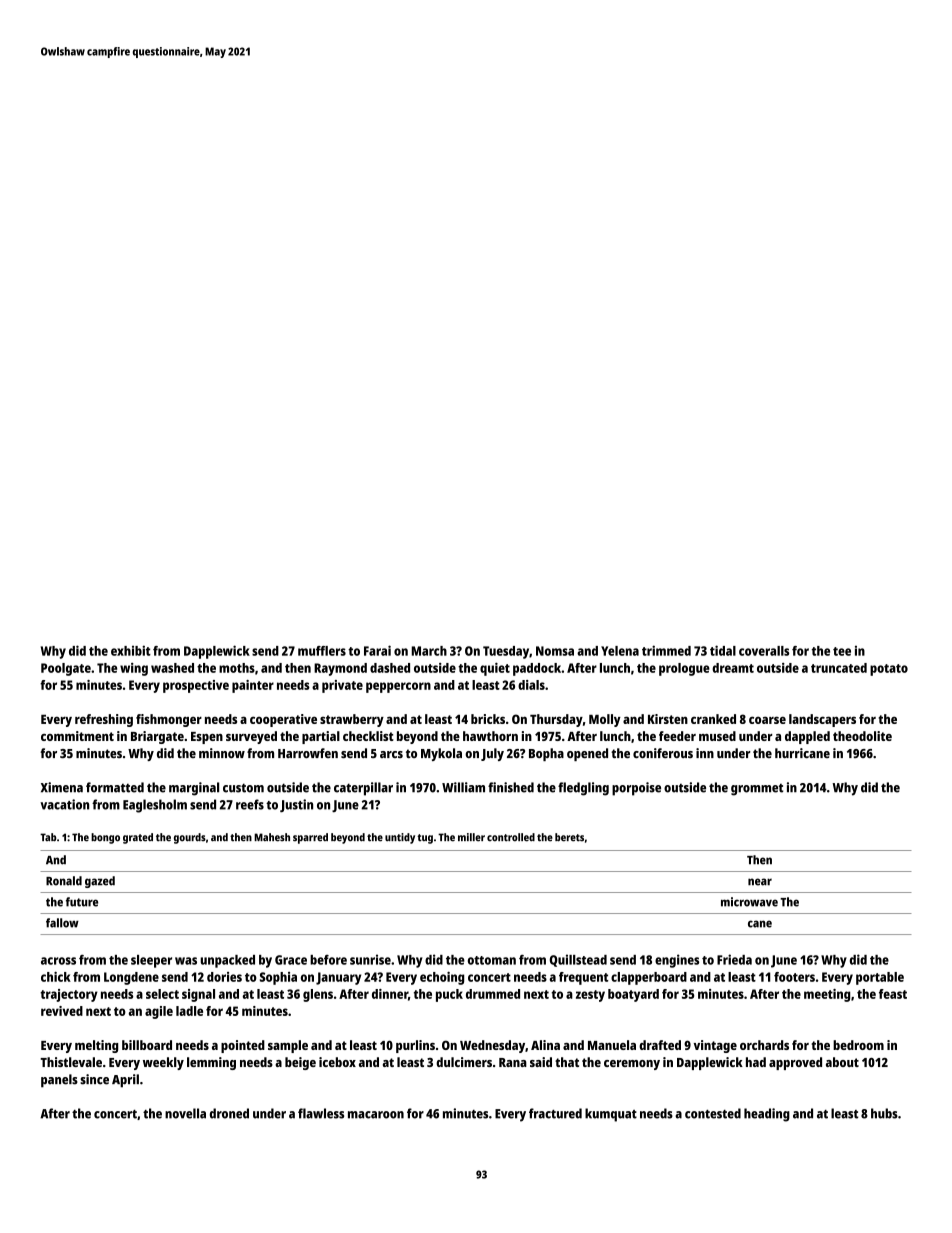 The image size is (952, 1233). Describe the element at coordinates (151, 961) in the screenshot. I see `sleeper` at that location.
